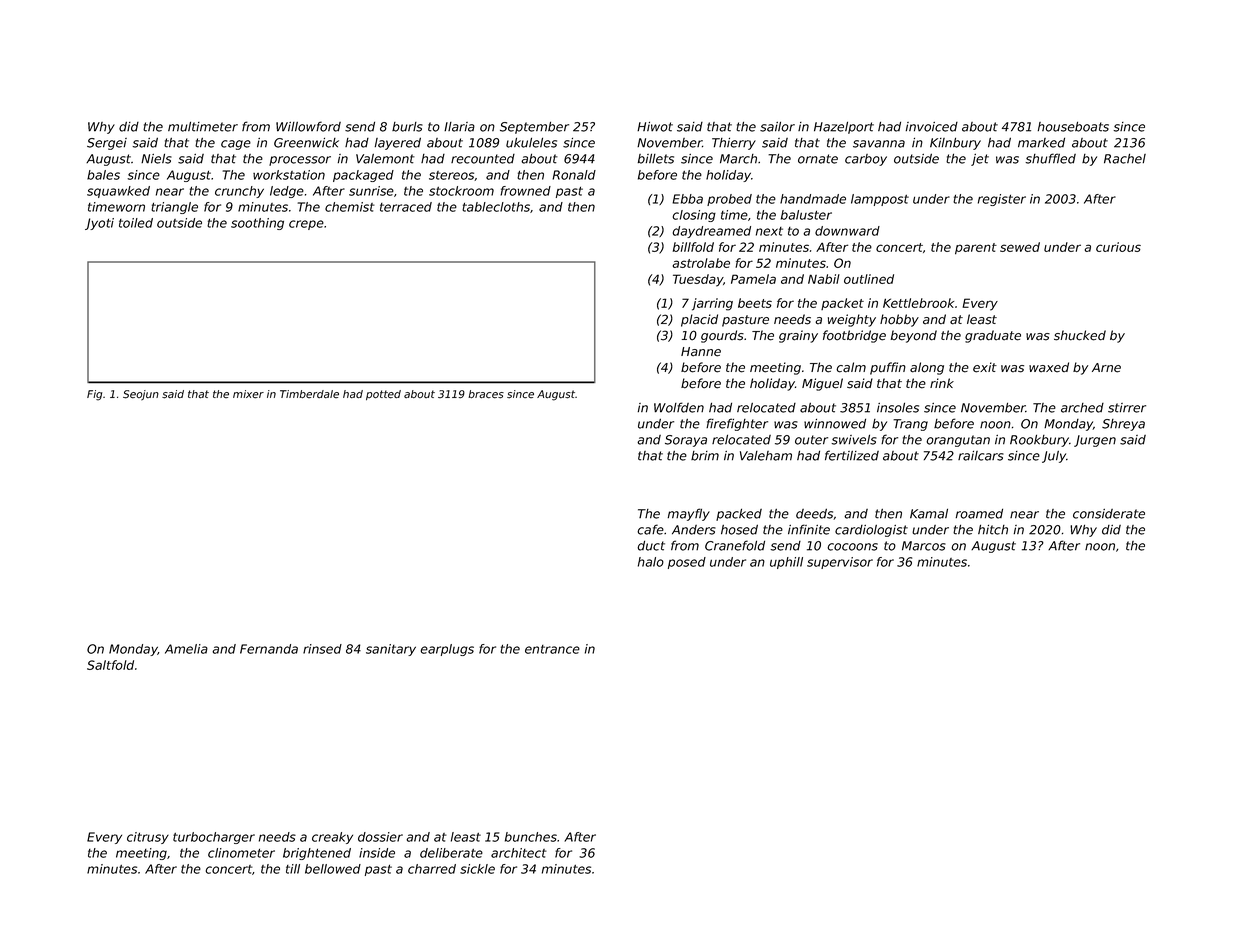  I want to click on Fernanda, so click(269, 649).
